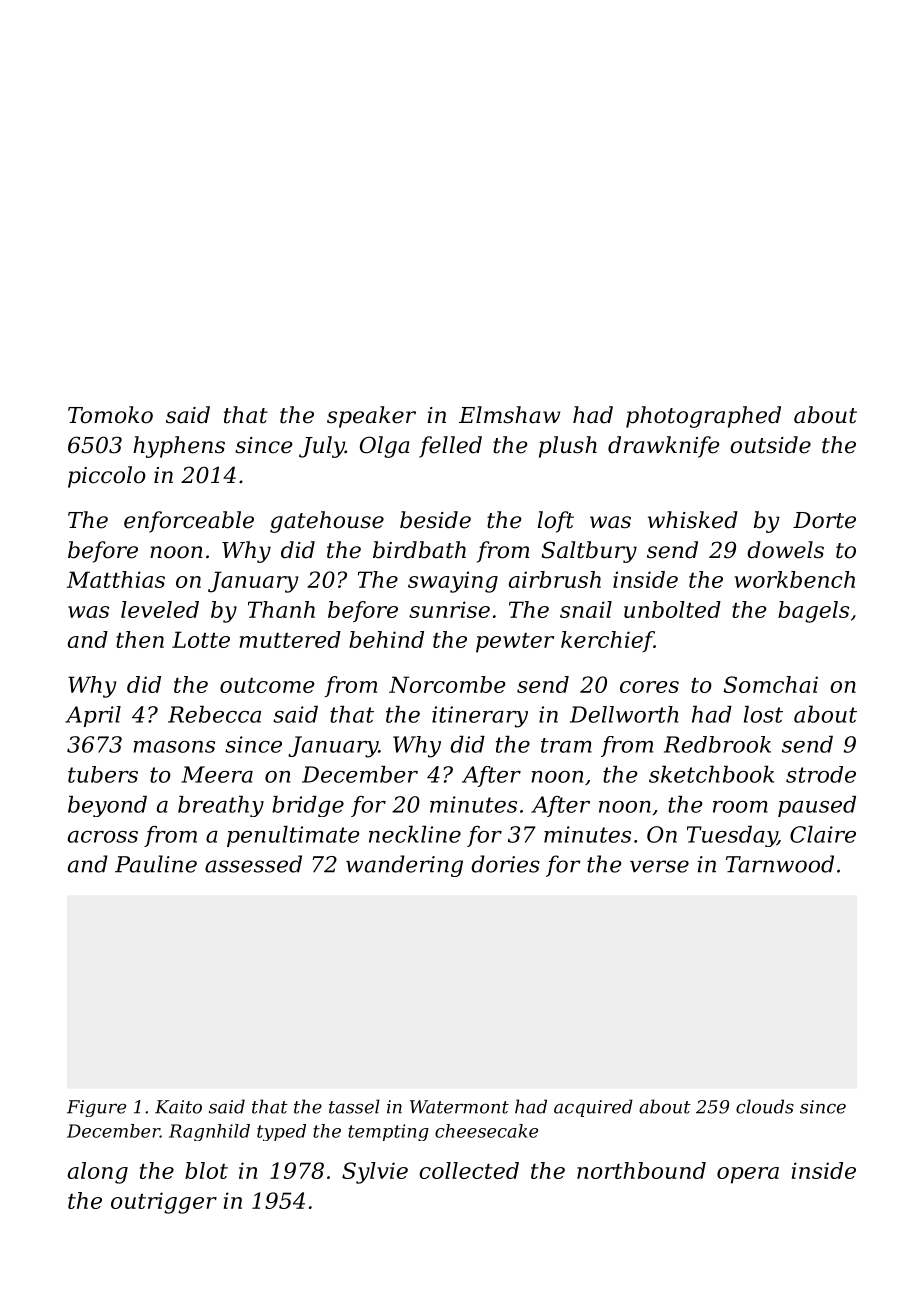 Image resolution: width=924 pixels, height=1311 pixels. Describe the element at coordinates (505, 864) in the page. I see `dories` at that location.
